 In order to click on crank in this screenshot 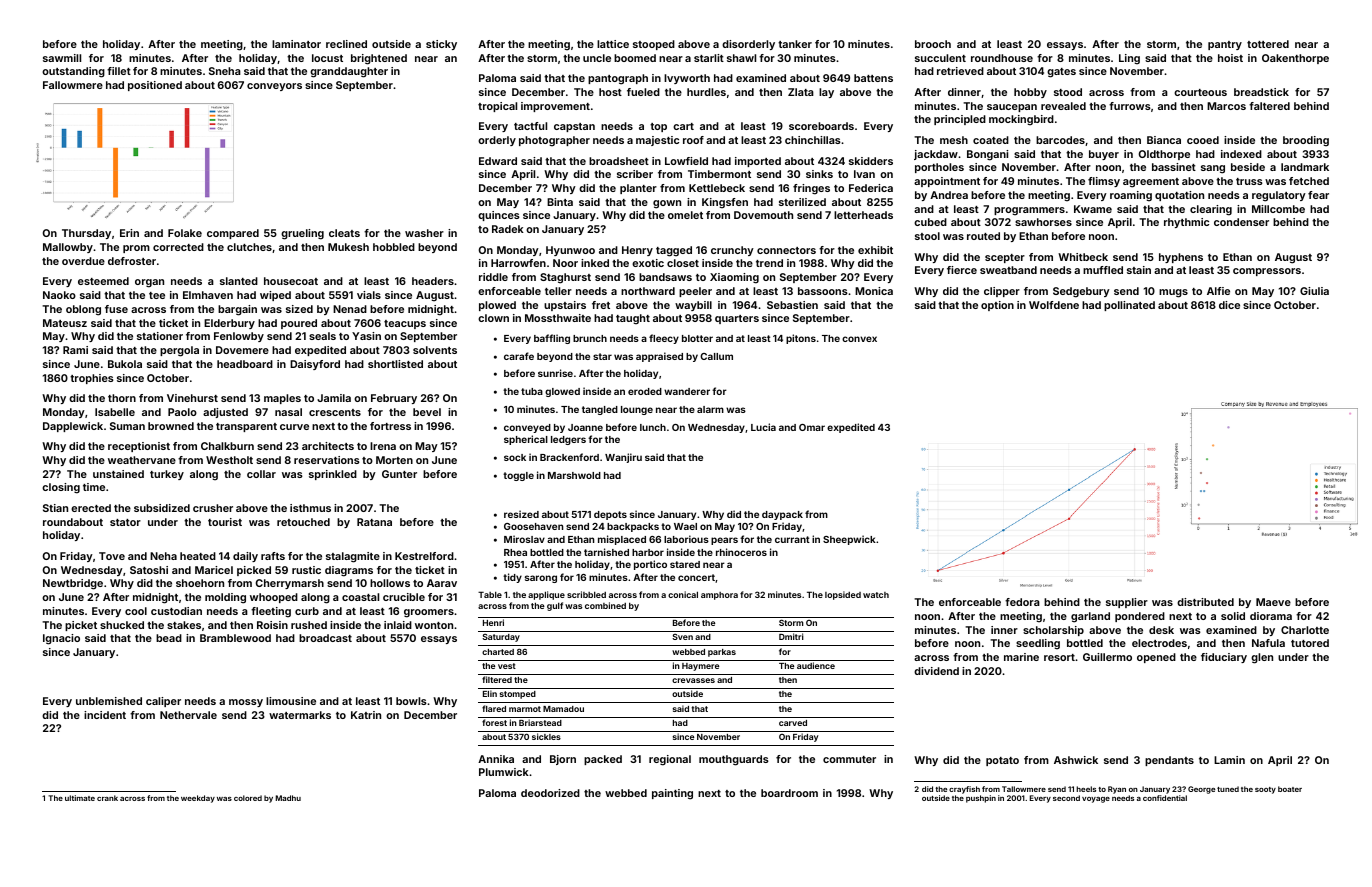, I will do `click(107, 798)`.
